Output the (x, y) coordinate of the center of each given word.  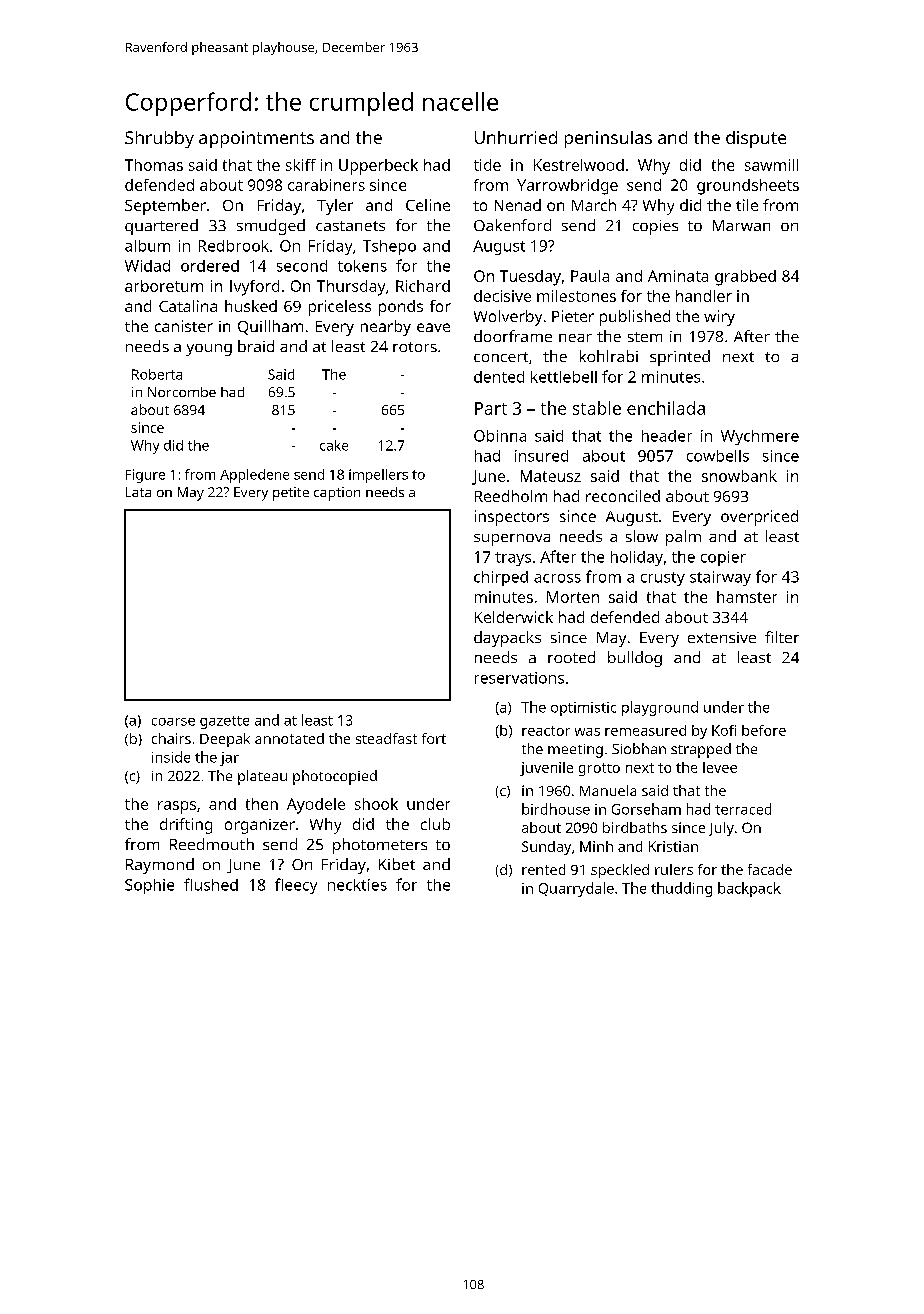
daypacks (507, 639)
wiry (719, 318)
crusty (663, 579)
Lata (138, 492)
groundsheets (748, 187)
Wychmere (760, 437)
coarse (173, 722)
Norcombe (182, 392)
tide (487, 165)
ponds (401, 308)
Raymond (160, 866)
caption (337, 494)
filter (782, 637)
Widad (147, 266)
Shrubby (159, 139)
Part (491, 408)
